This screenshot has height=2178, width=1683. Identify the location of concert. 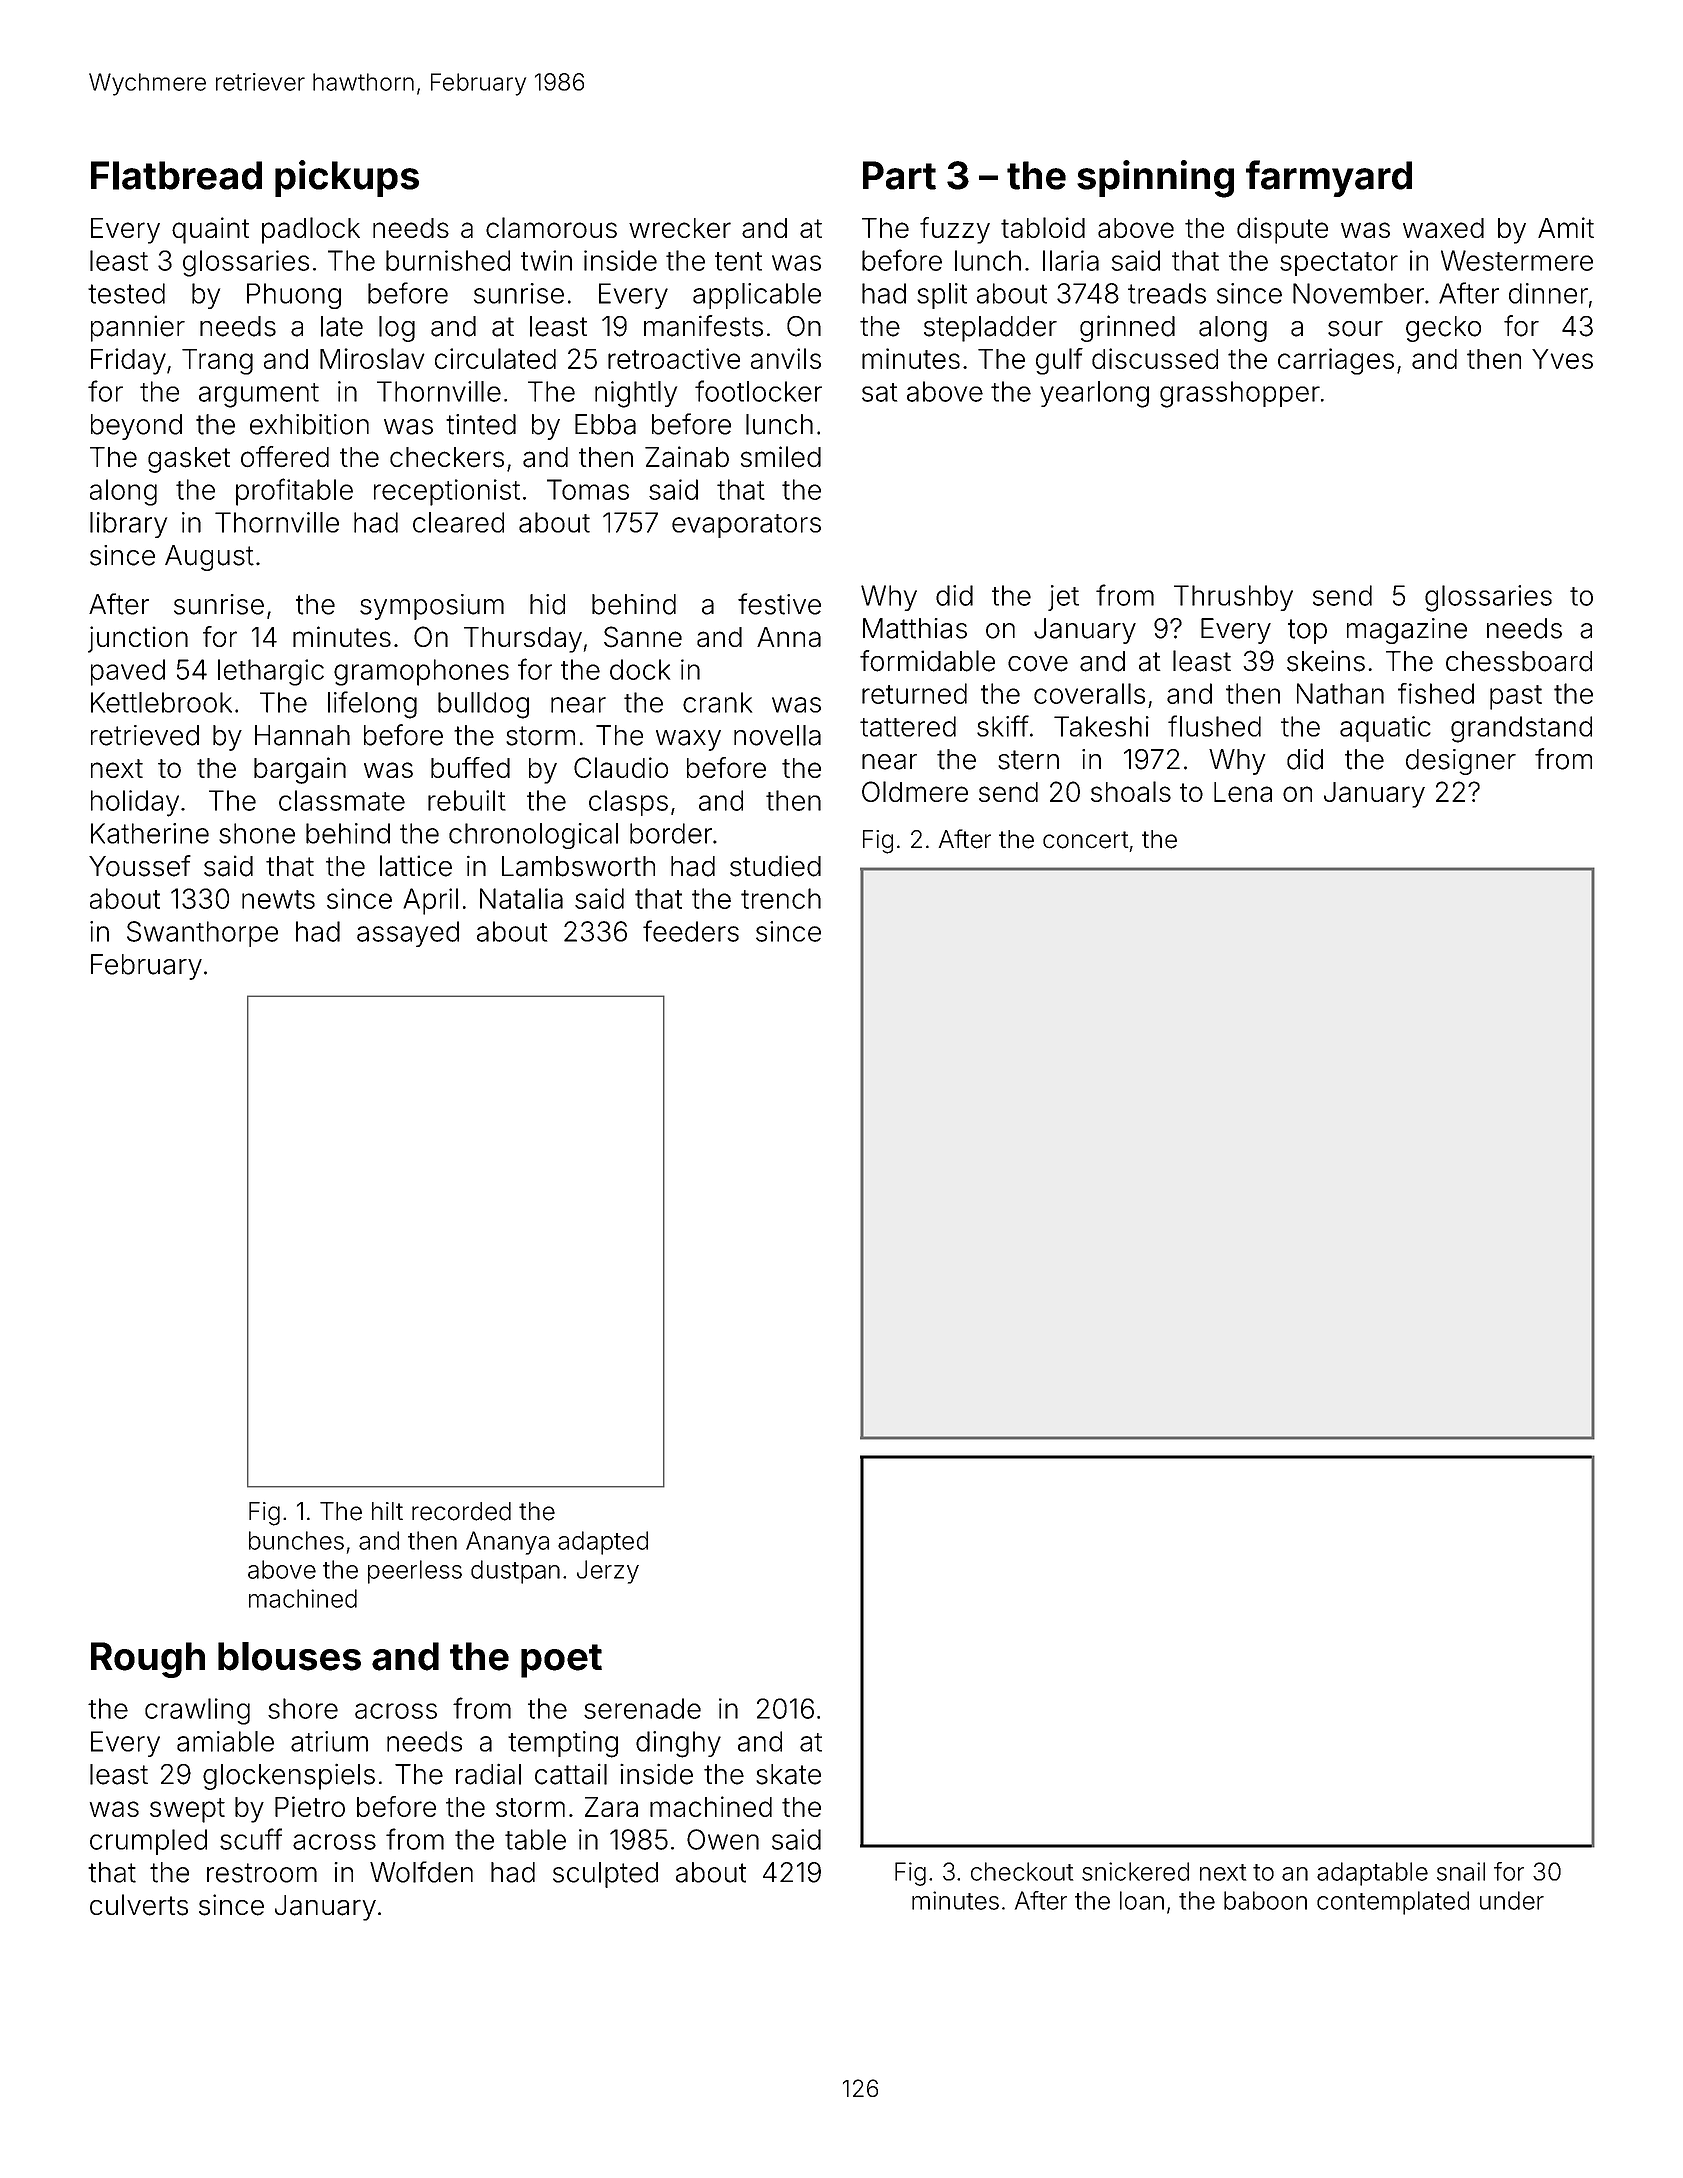
(1086, 840).
